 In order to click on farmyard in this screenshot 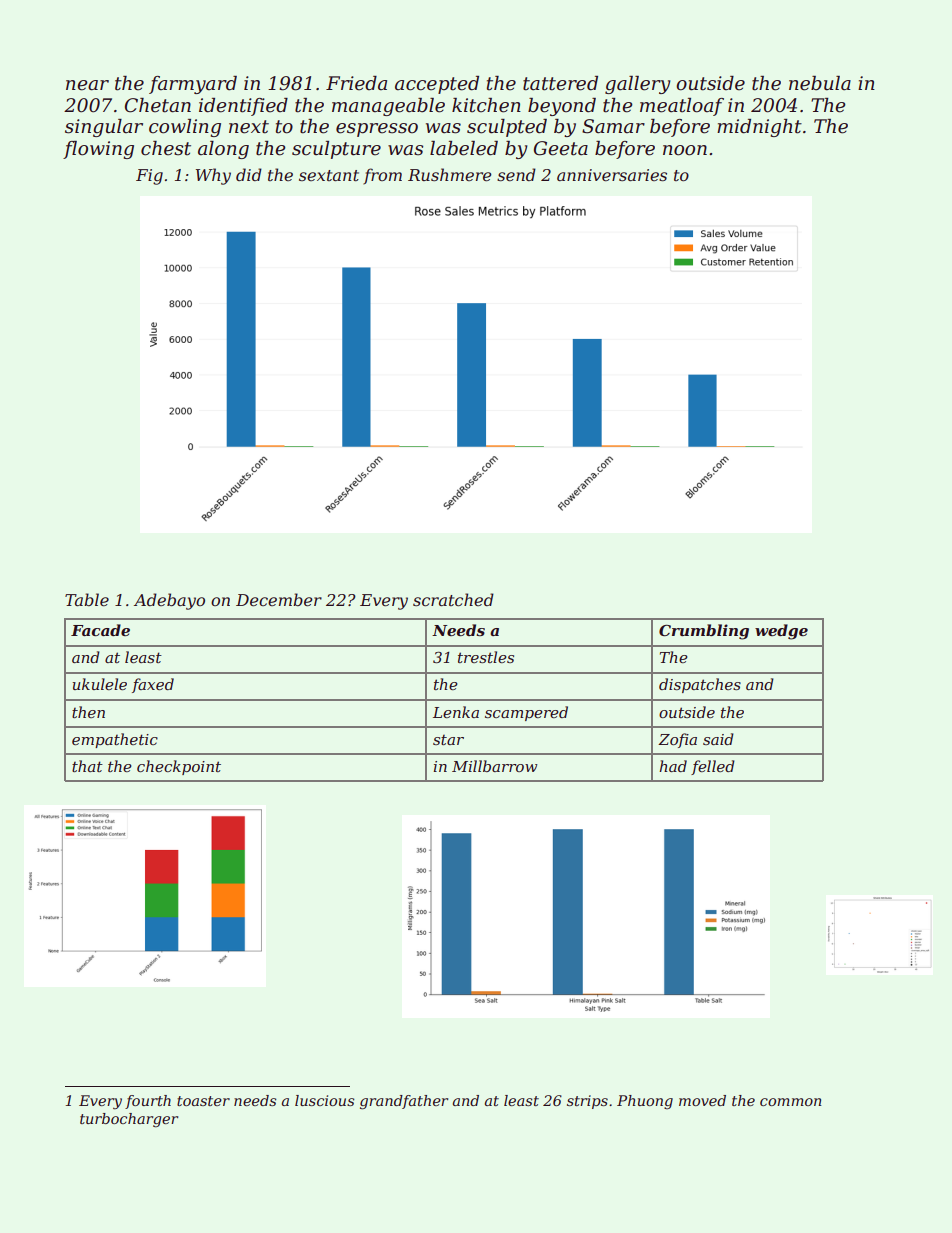, I will do `click(193, 85)`.
